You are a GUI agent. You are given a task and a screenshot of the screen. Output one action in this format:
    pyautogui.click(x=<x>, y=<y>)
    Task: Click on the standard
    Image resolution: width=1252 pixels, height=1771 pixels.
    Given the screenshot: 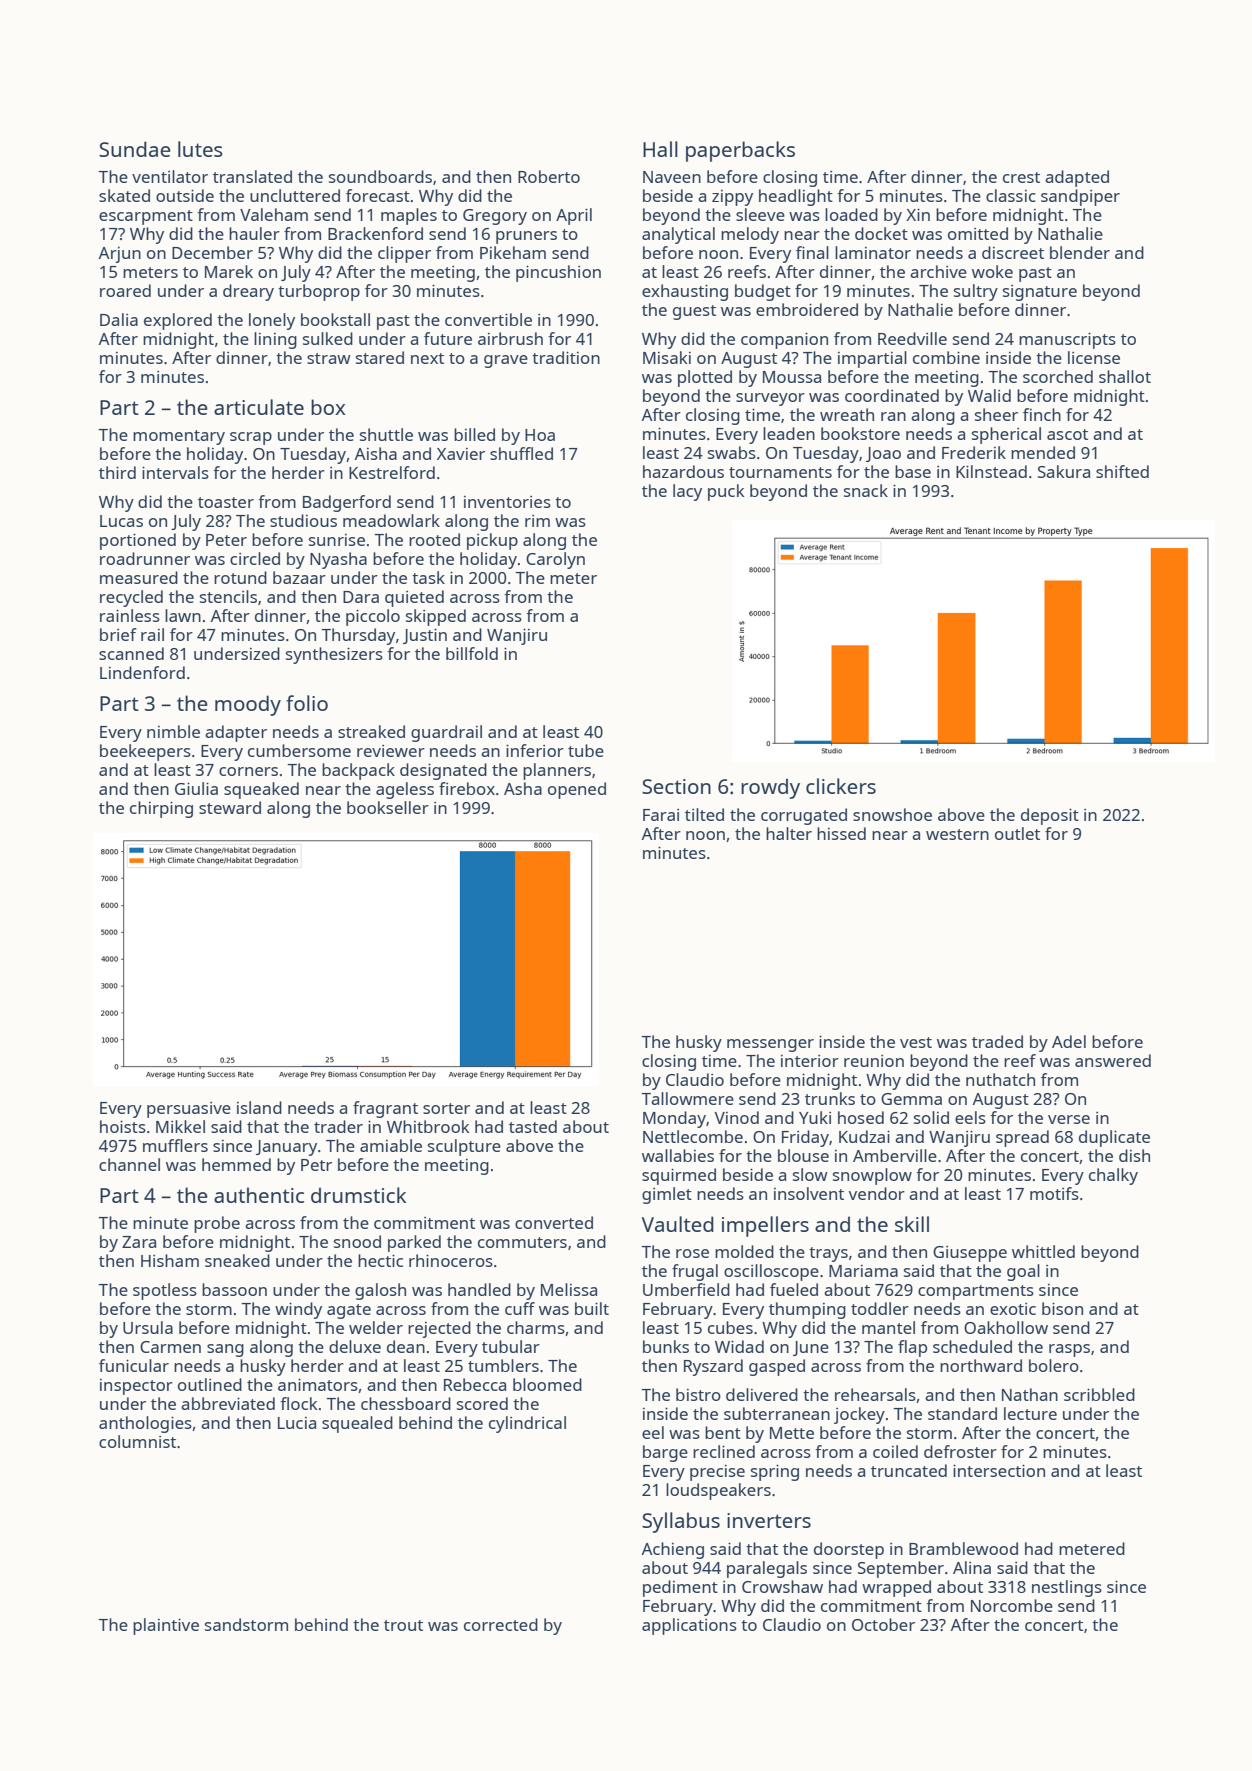 What is the action you would take?
    pyautogui.click(x=962, y=1413)
